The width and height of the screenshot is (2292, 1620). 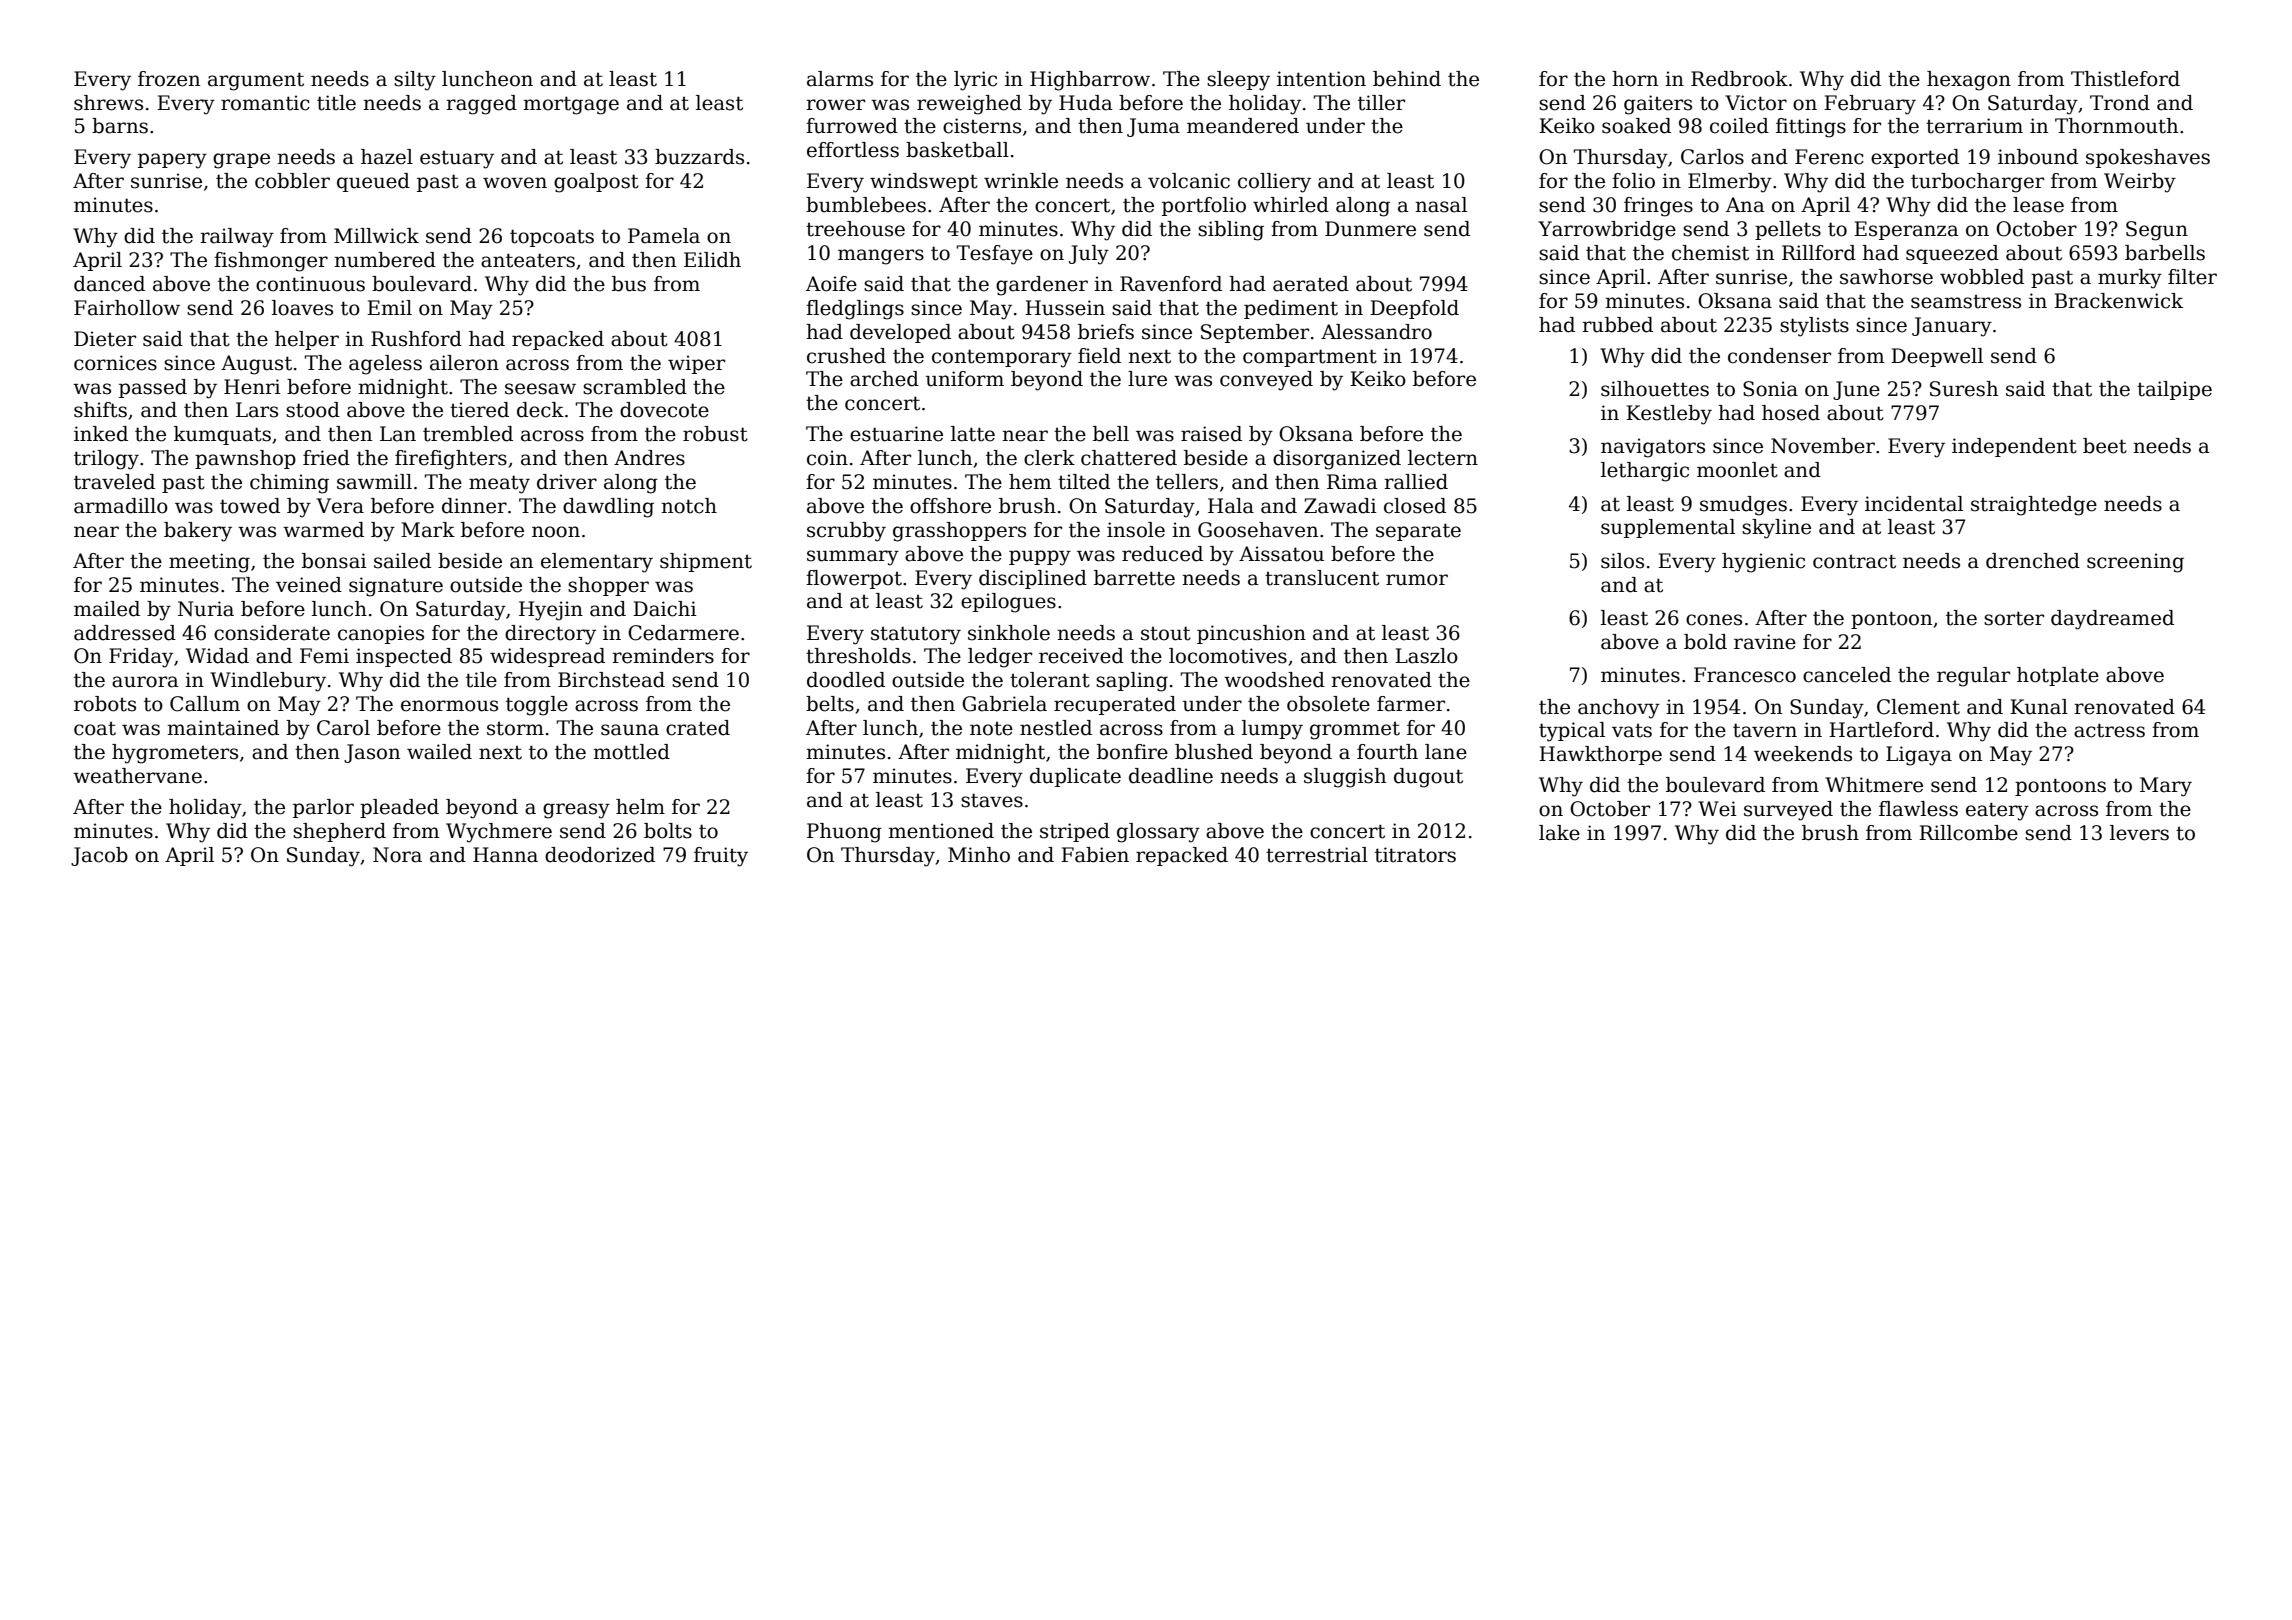 I want to click on Minho, so click(x=979, y=855).
